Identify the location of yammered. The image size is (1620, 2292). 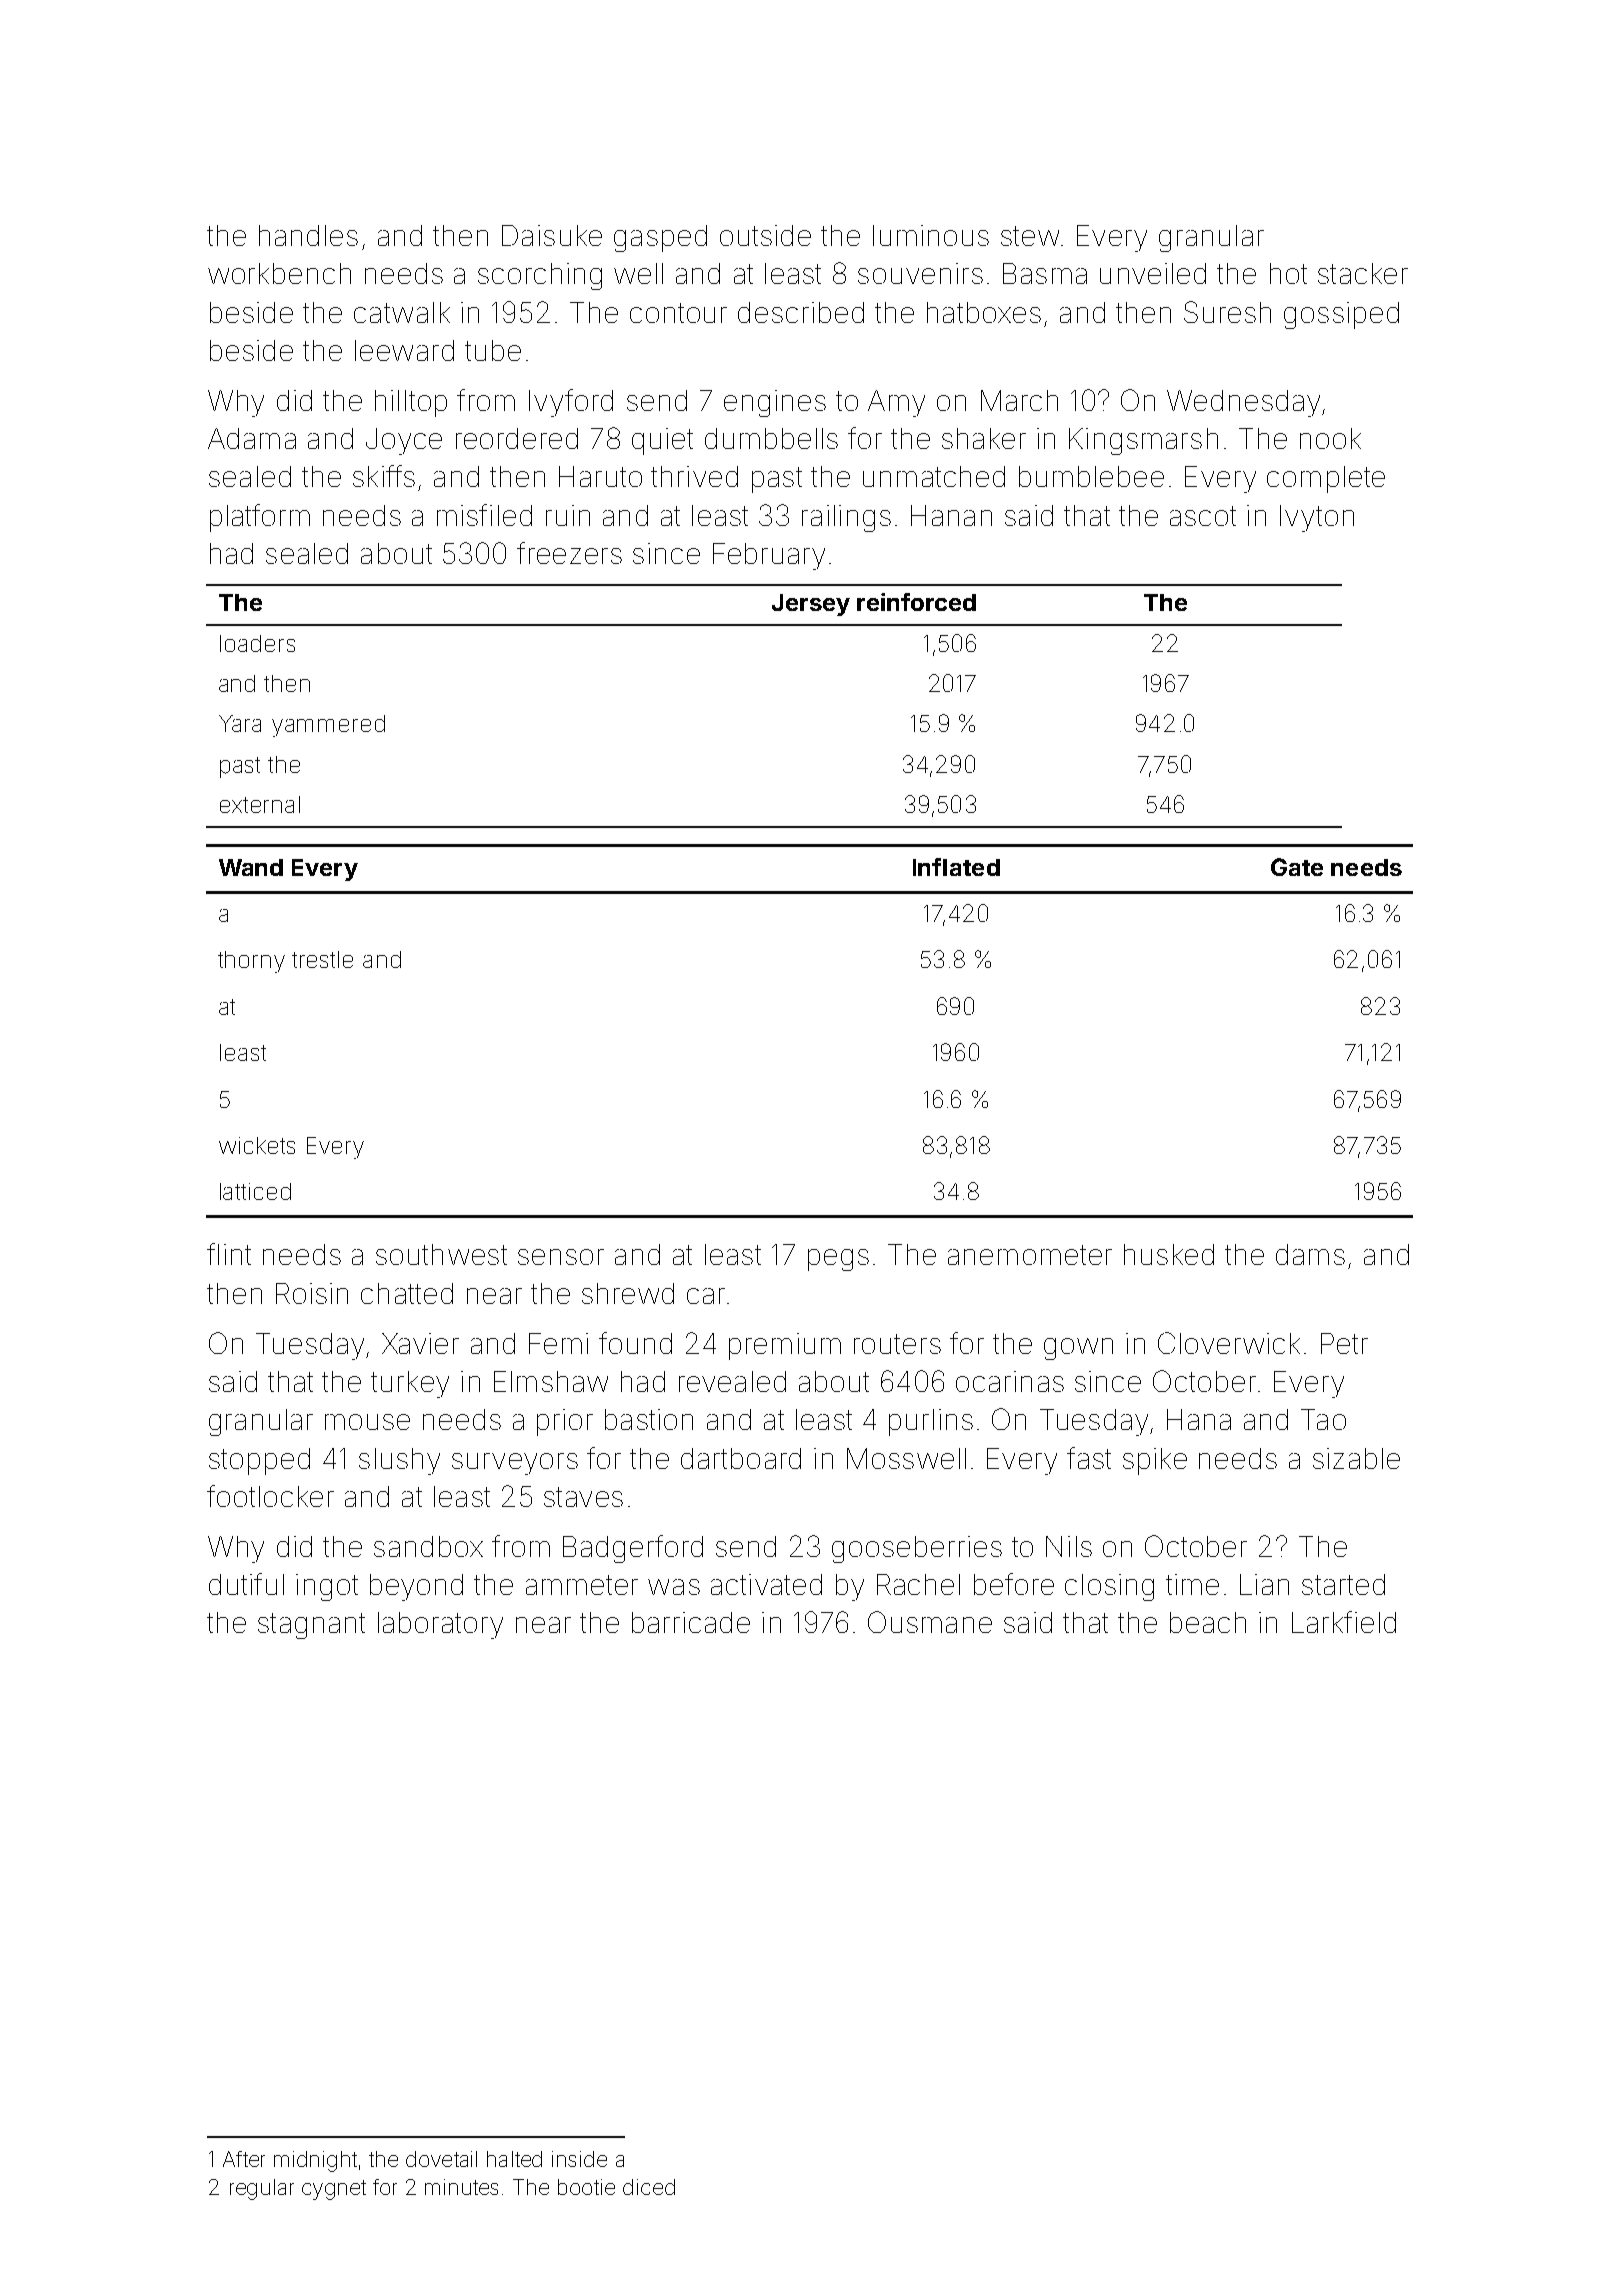
(328, 726).
